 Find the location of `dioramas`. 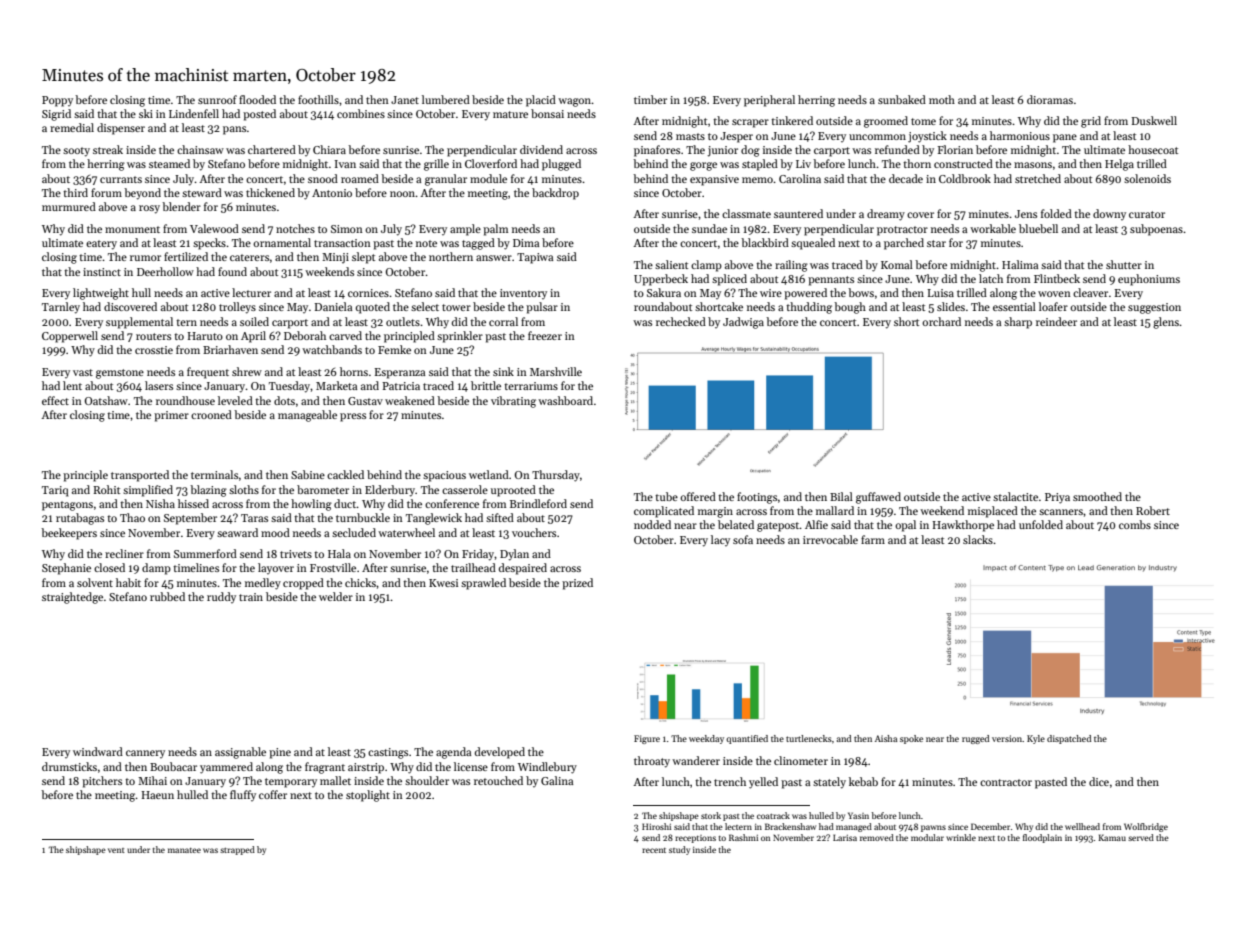

dioramas is located at coordinates (1050, 99).
